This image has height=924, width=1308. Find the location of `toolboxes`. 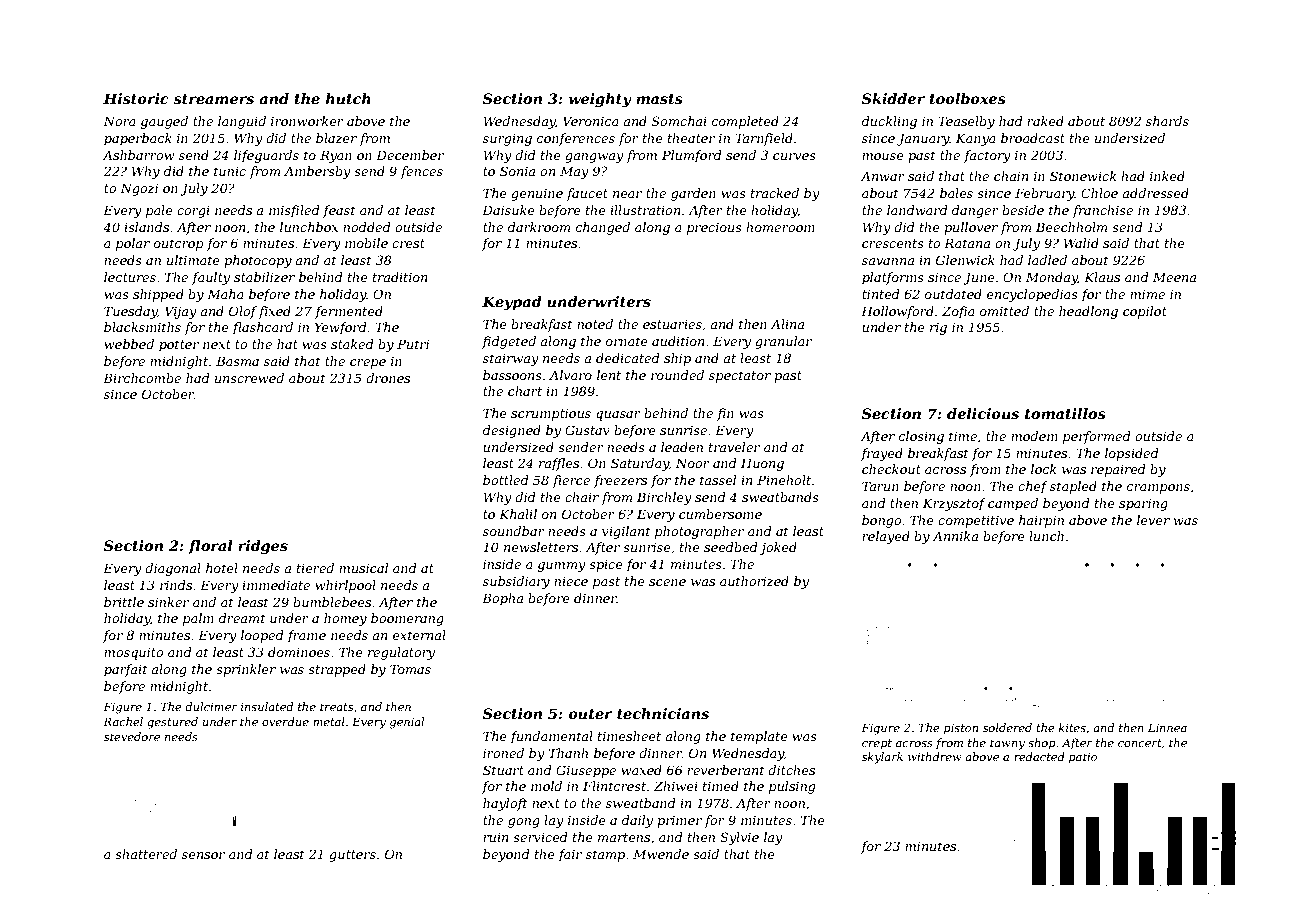

toolboxes is located at coordinates (967, 98).
